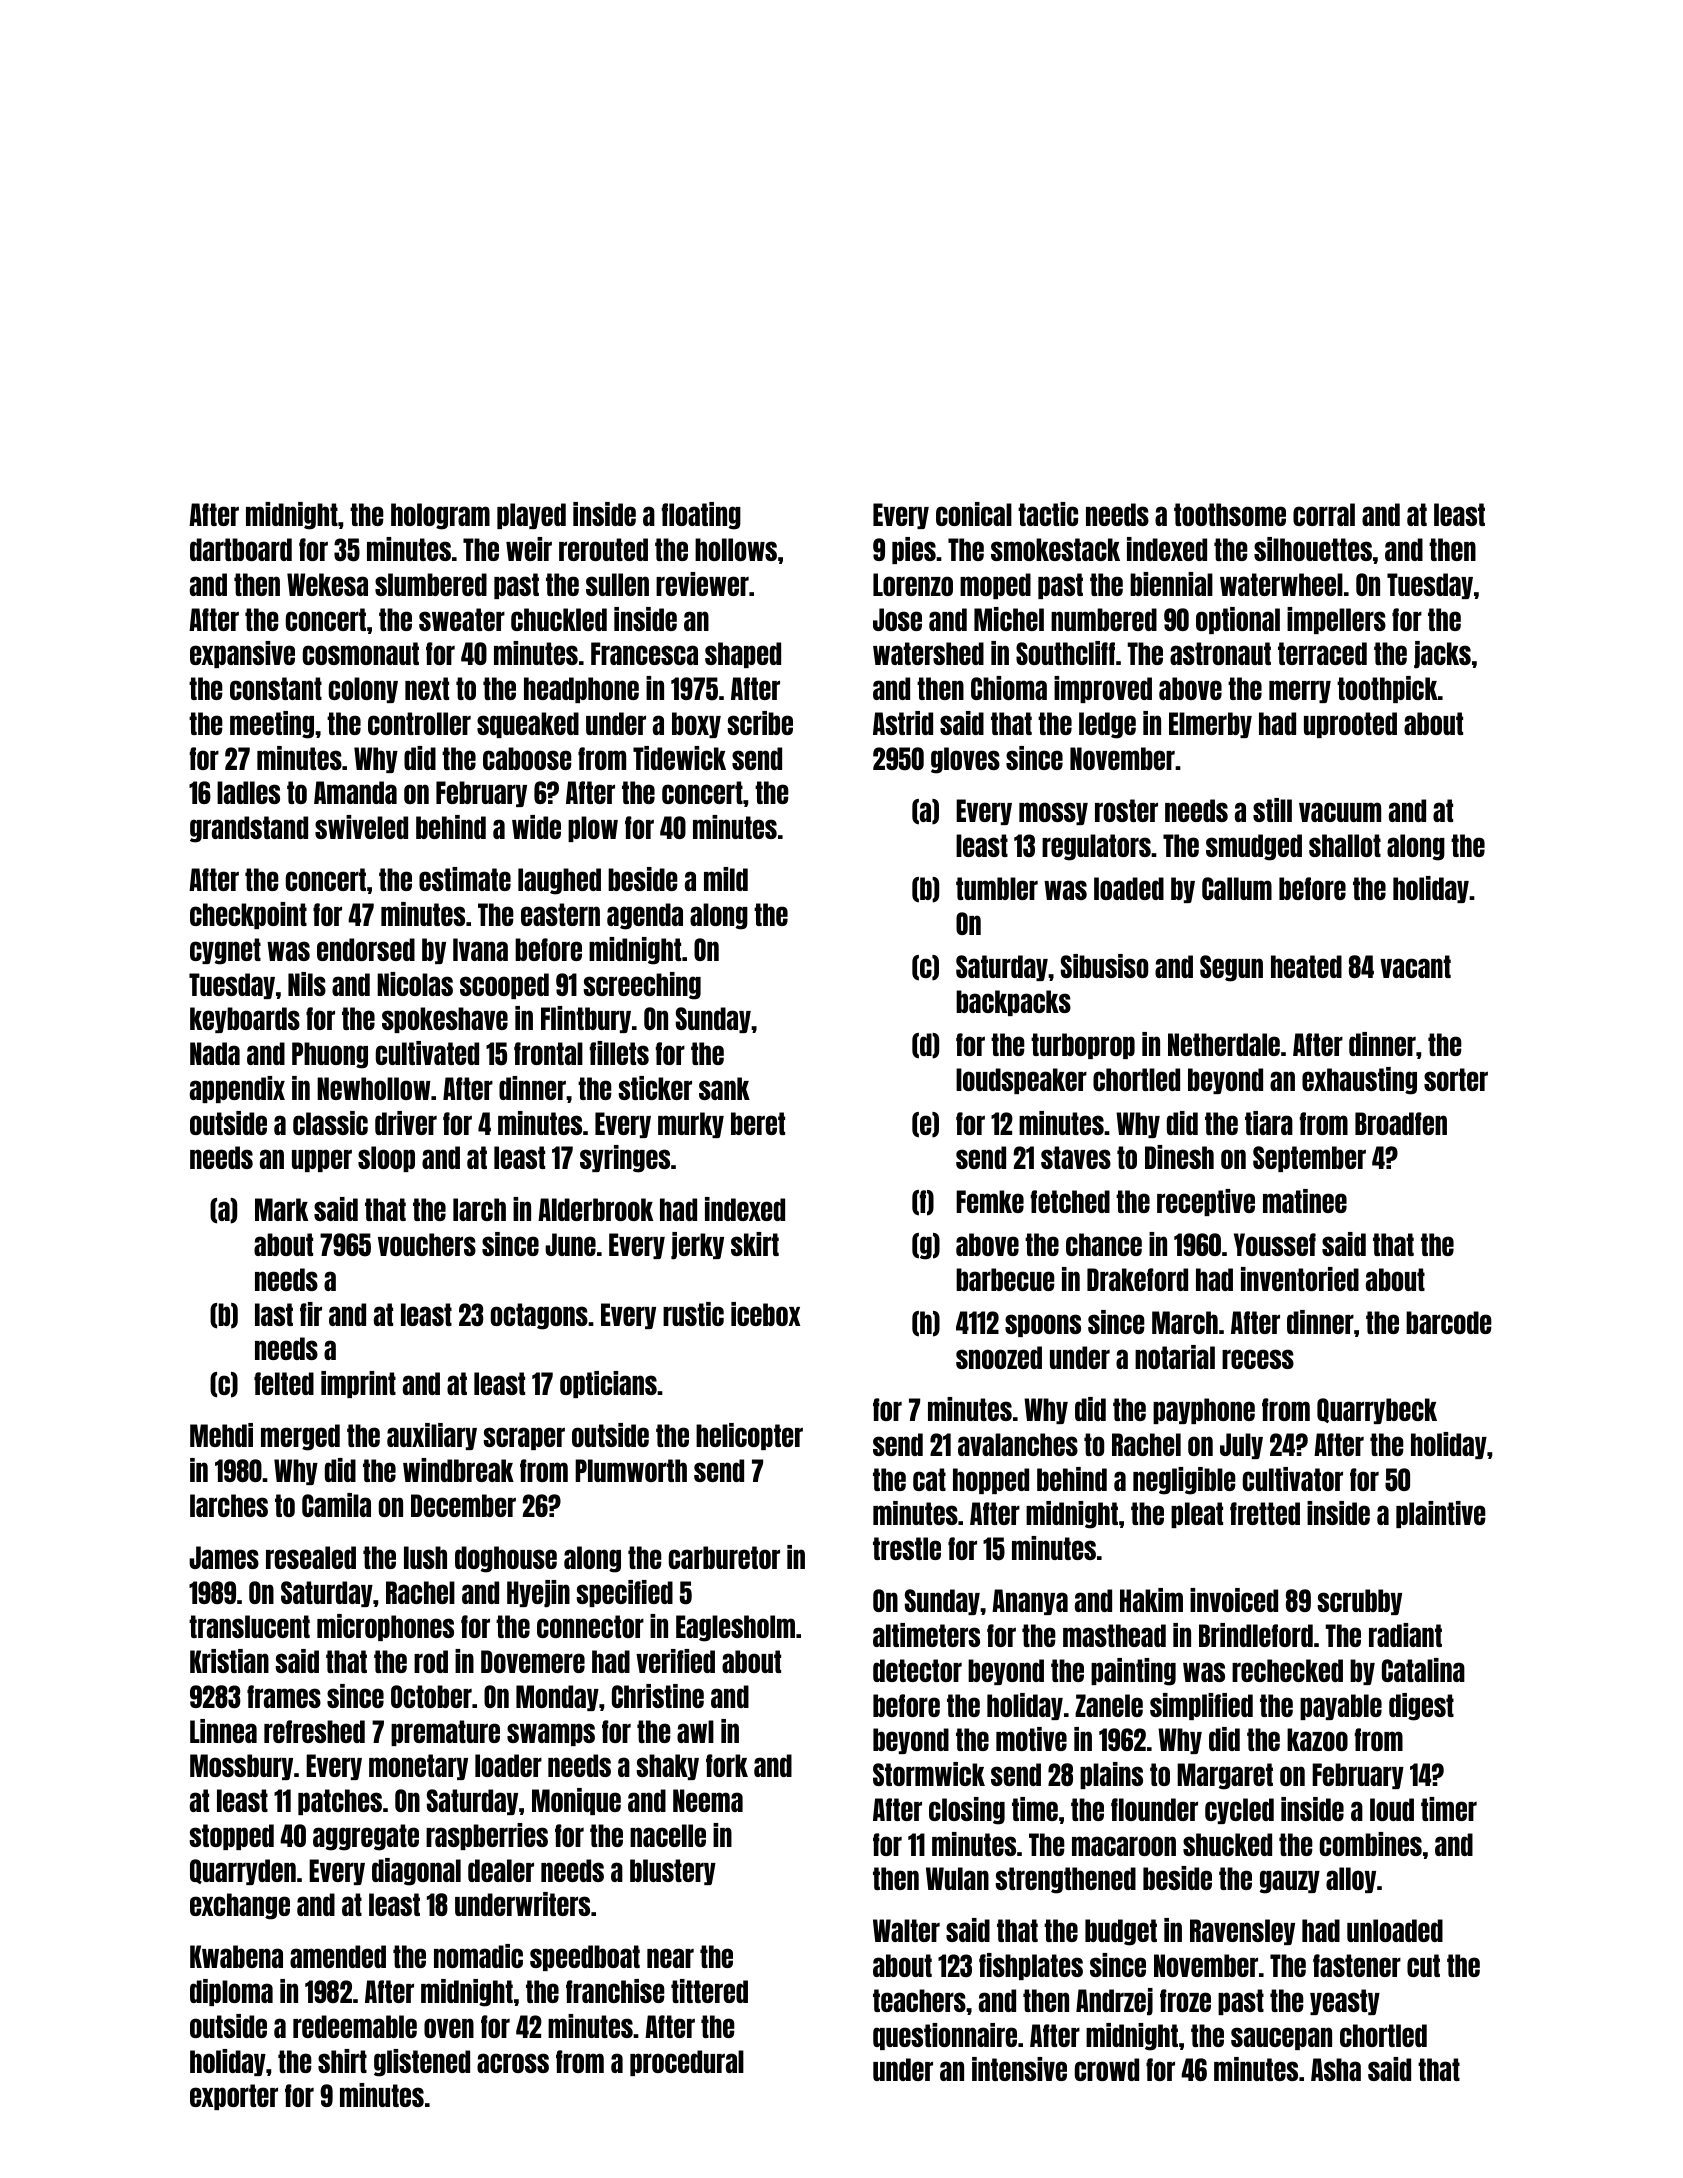  I want to click on snoozed, so click(999, 1357).
